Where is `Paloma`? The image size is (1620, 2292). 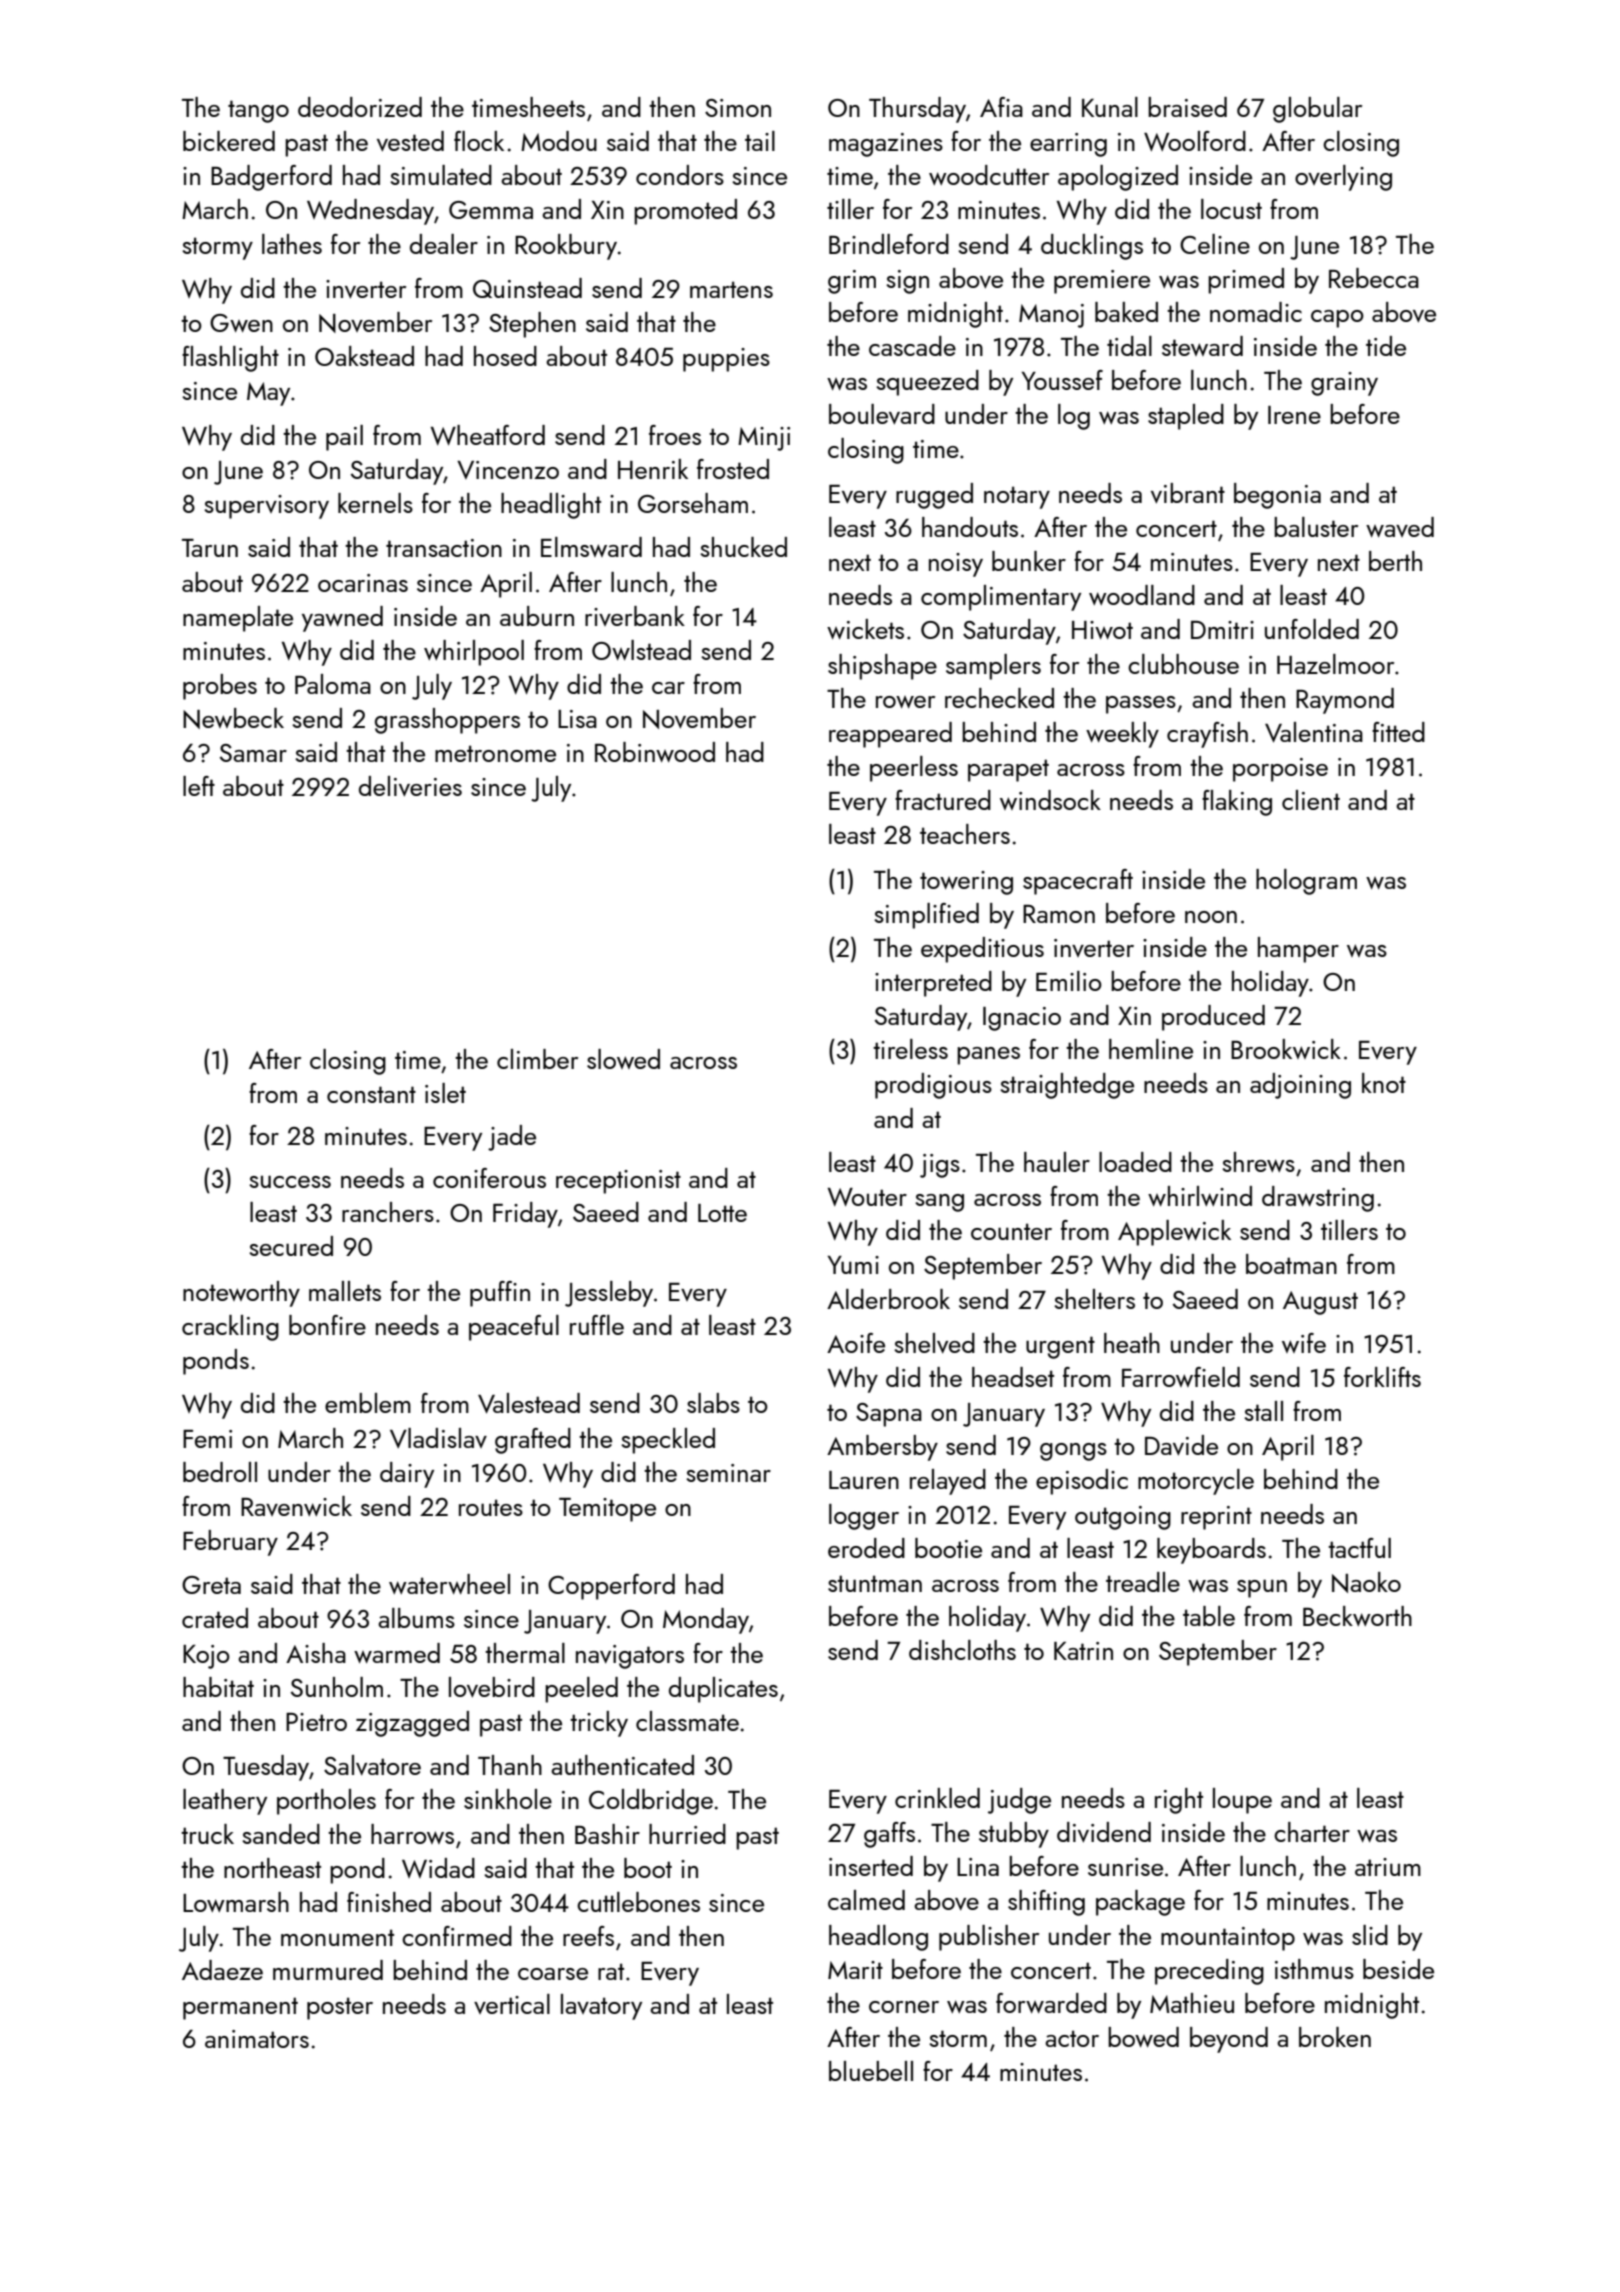 Paloma is located at coordinates (333, 684).
